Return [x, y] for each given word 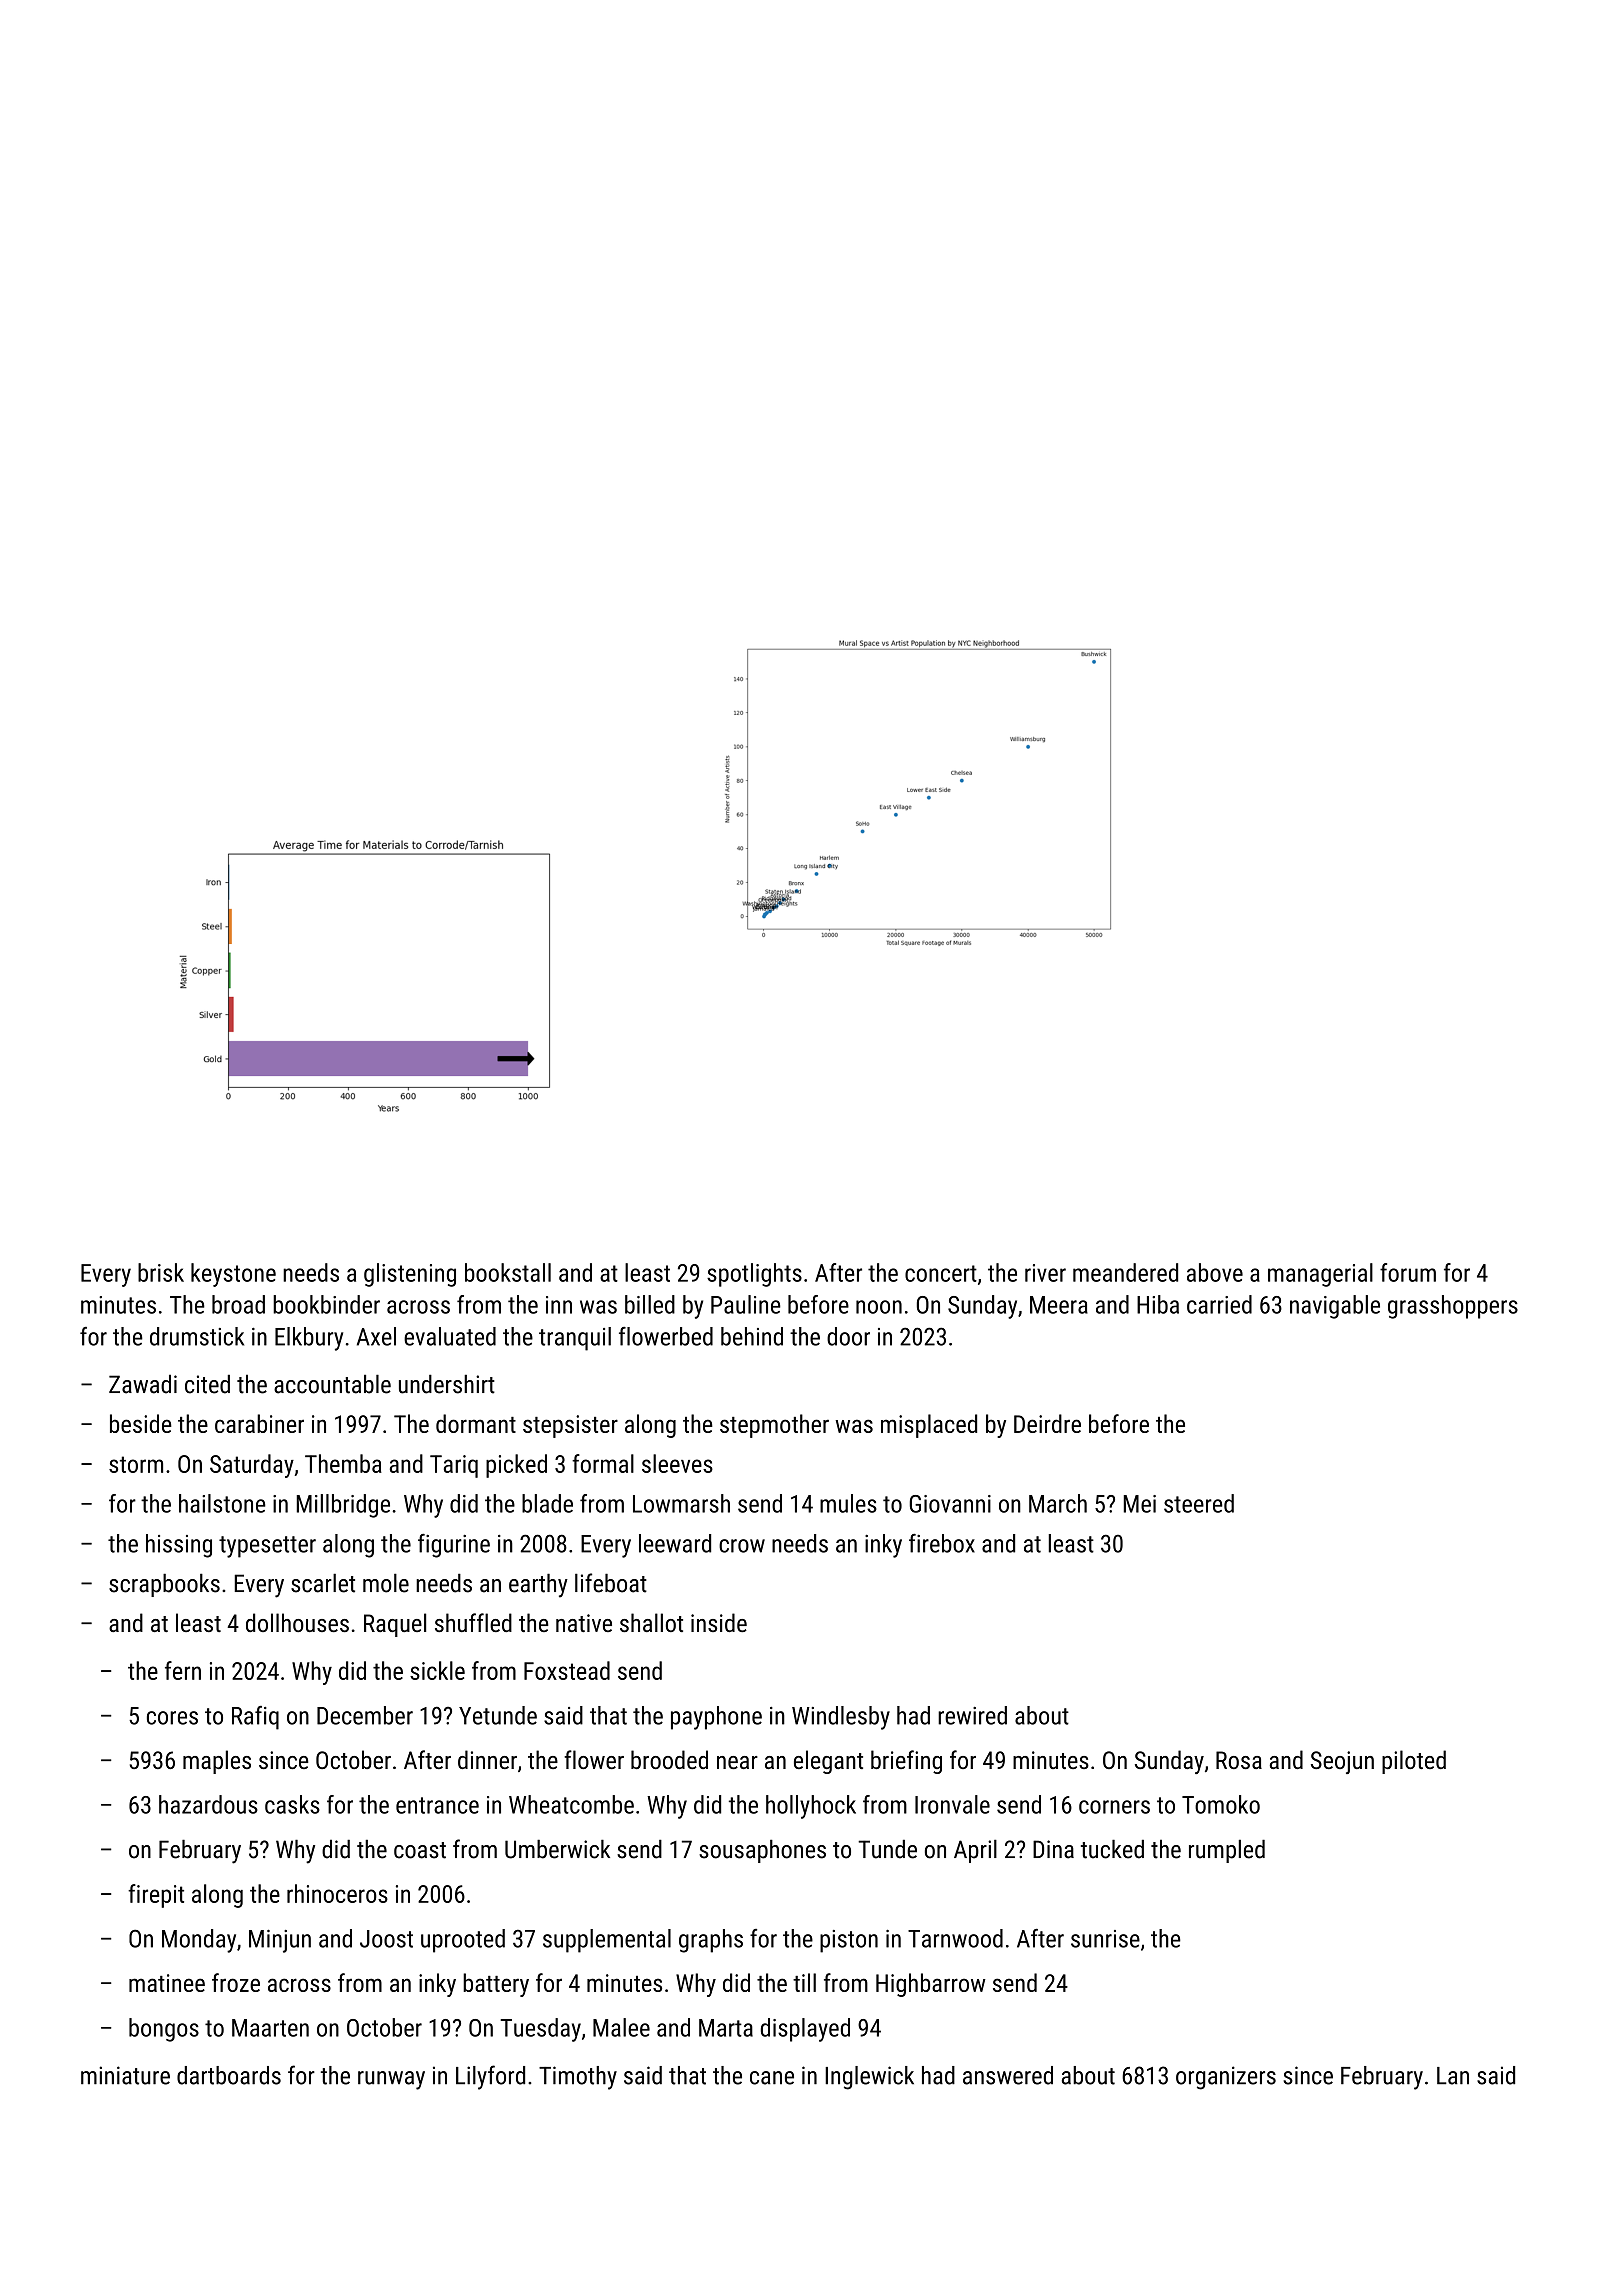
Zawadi [143, 1384]
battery [496, 1985]
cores [172, 1718]
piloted [1414, 1762]
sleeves [677, 1463]
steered [1199, 1503]
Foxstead [567, 1670]
